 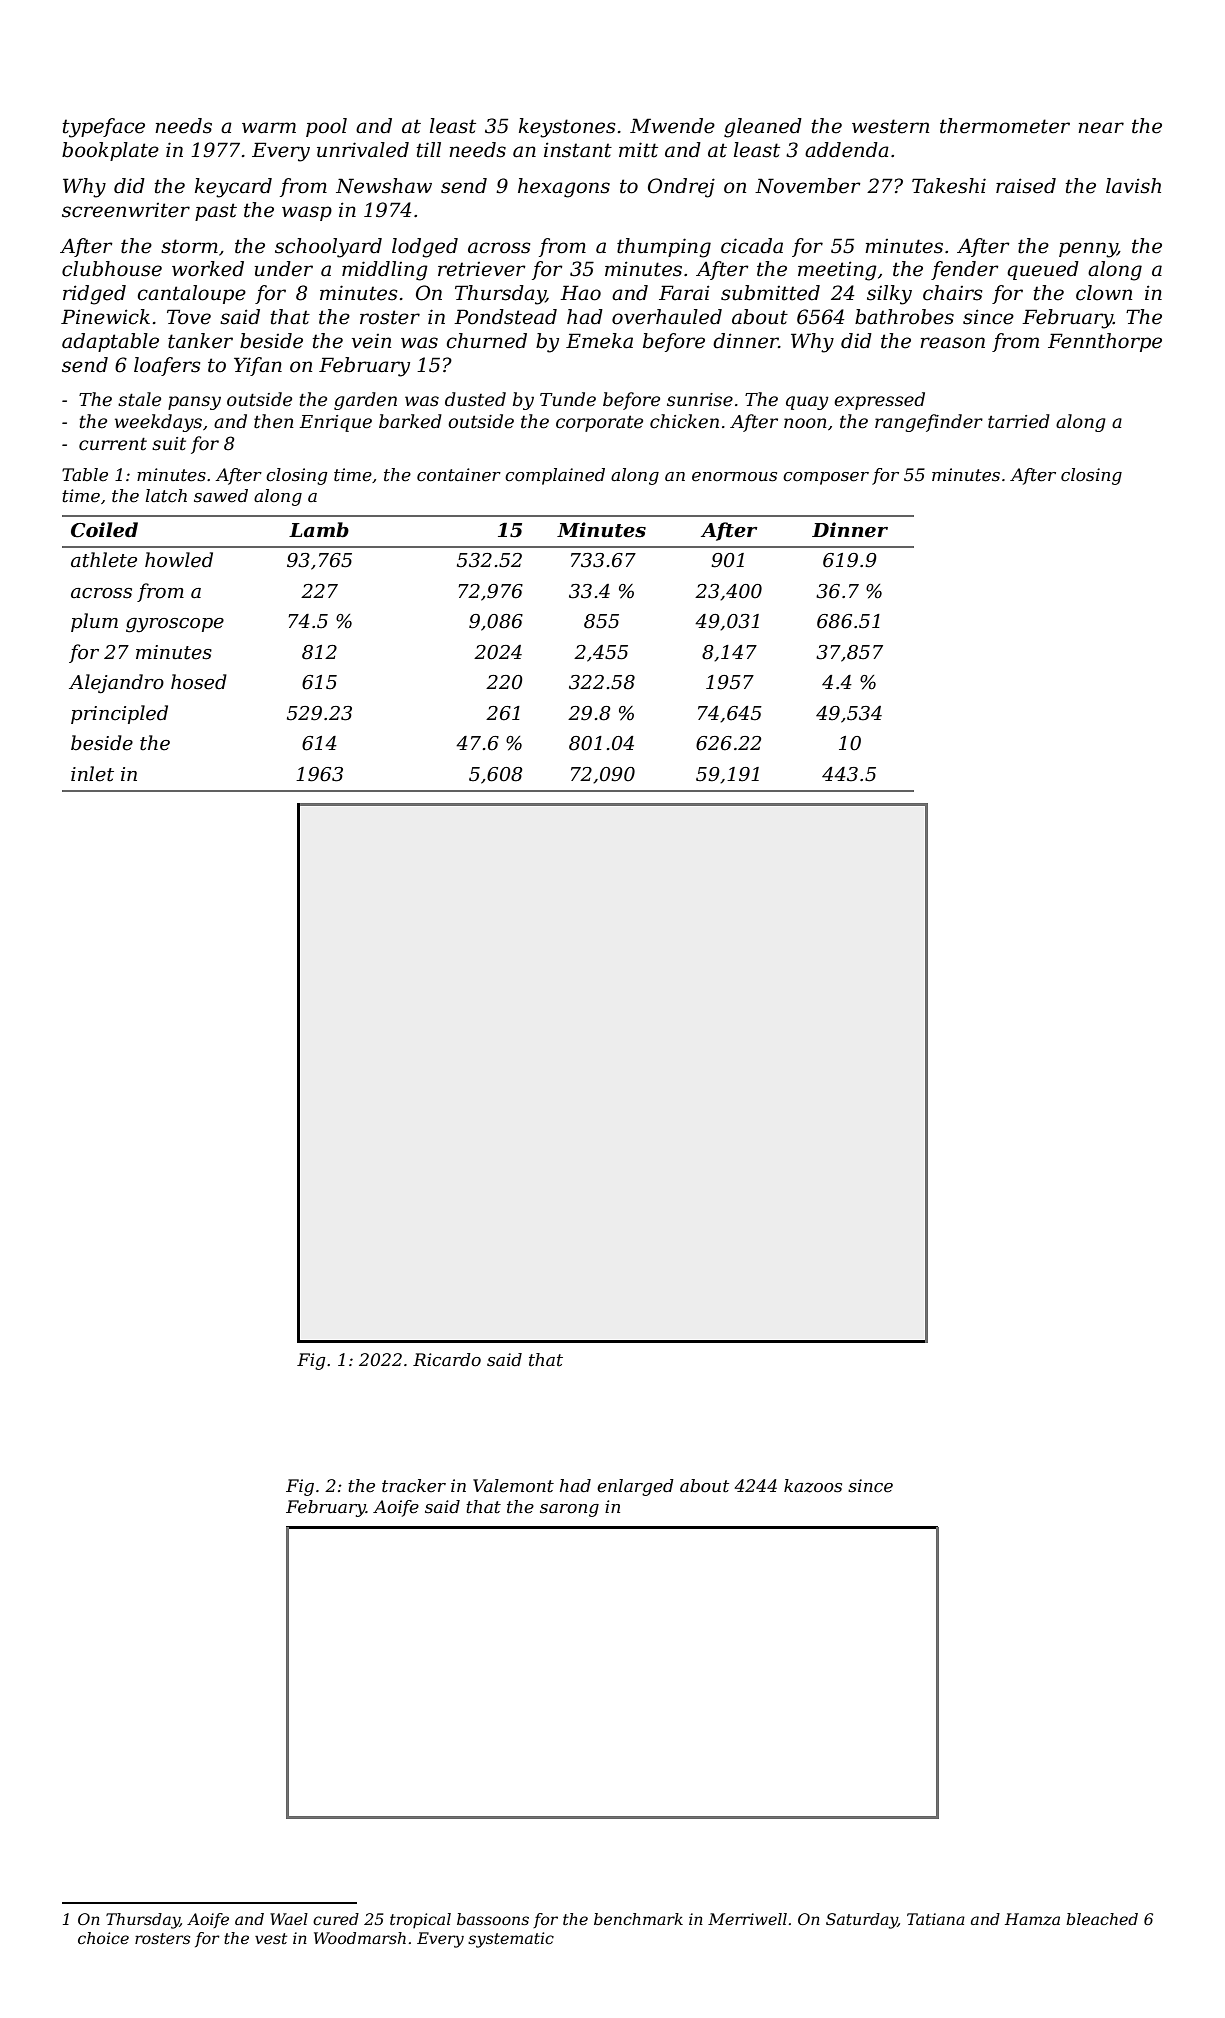 What do you see at coordinates (734, 477) in the screenshot?
I see `enormous` at bounding box center [734, 477].
